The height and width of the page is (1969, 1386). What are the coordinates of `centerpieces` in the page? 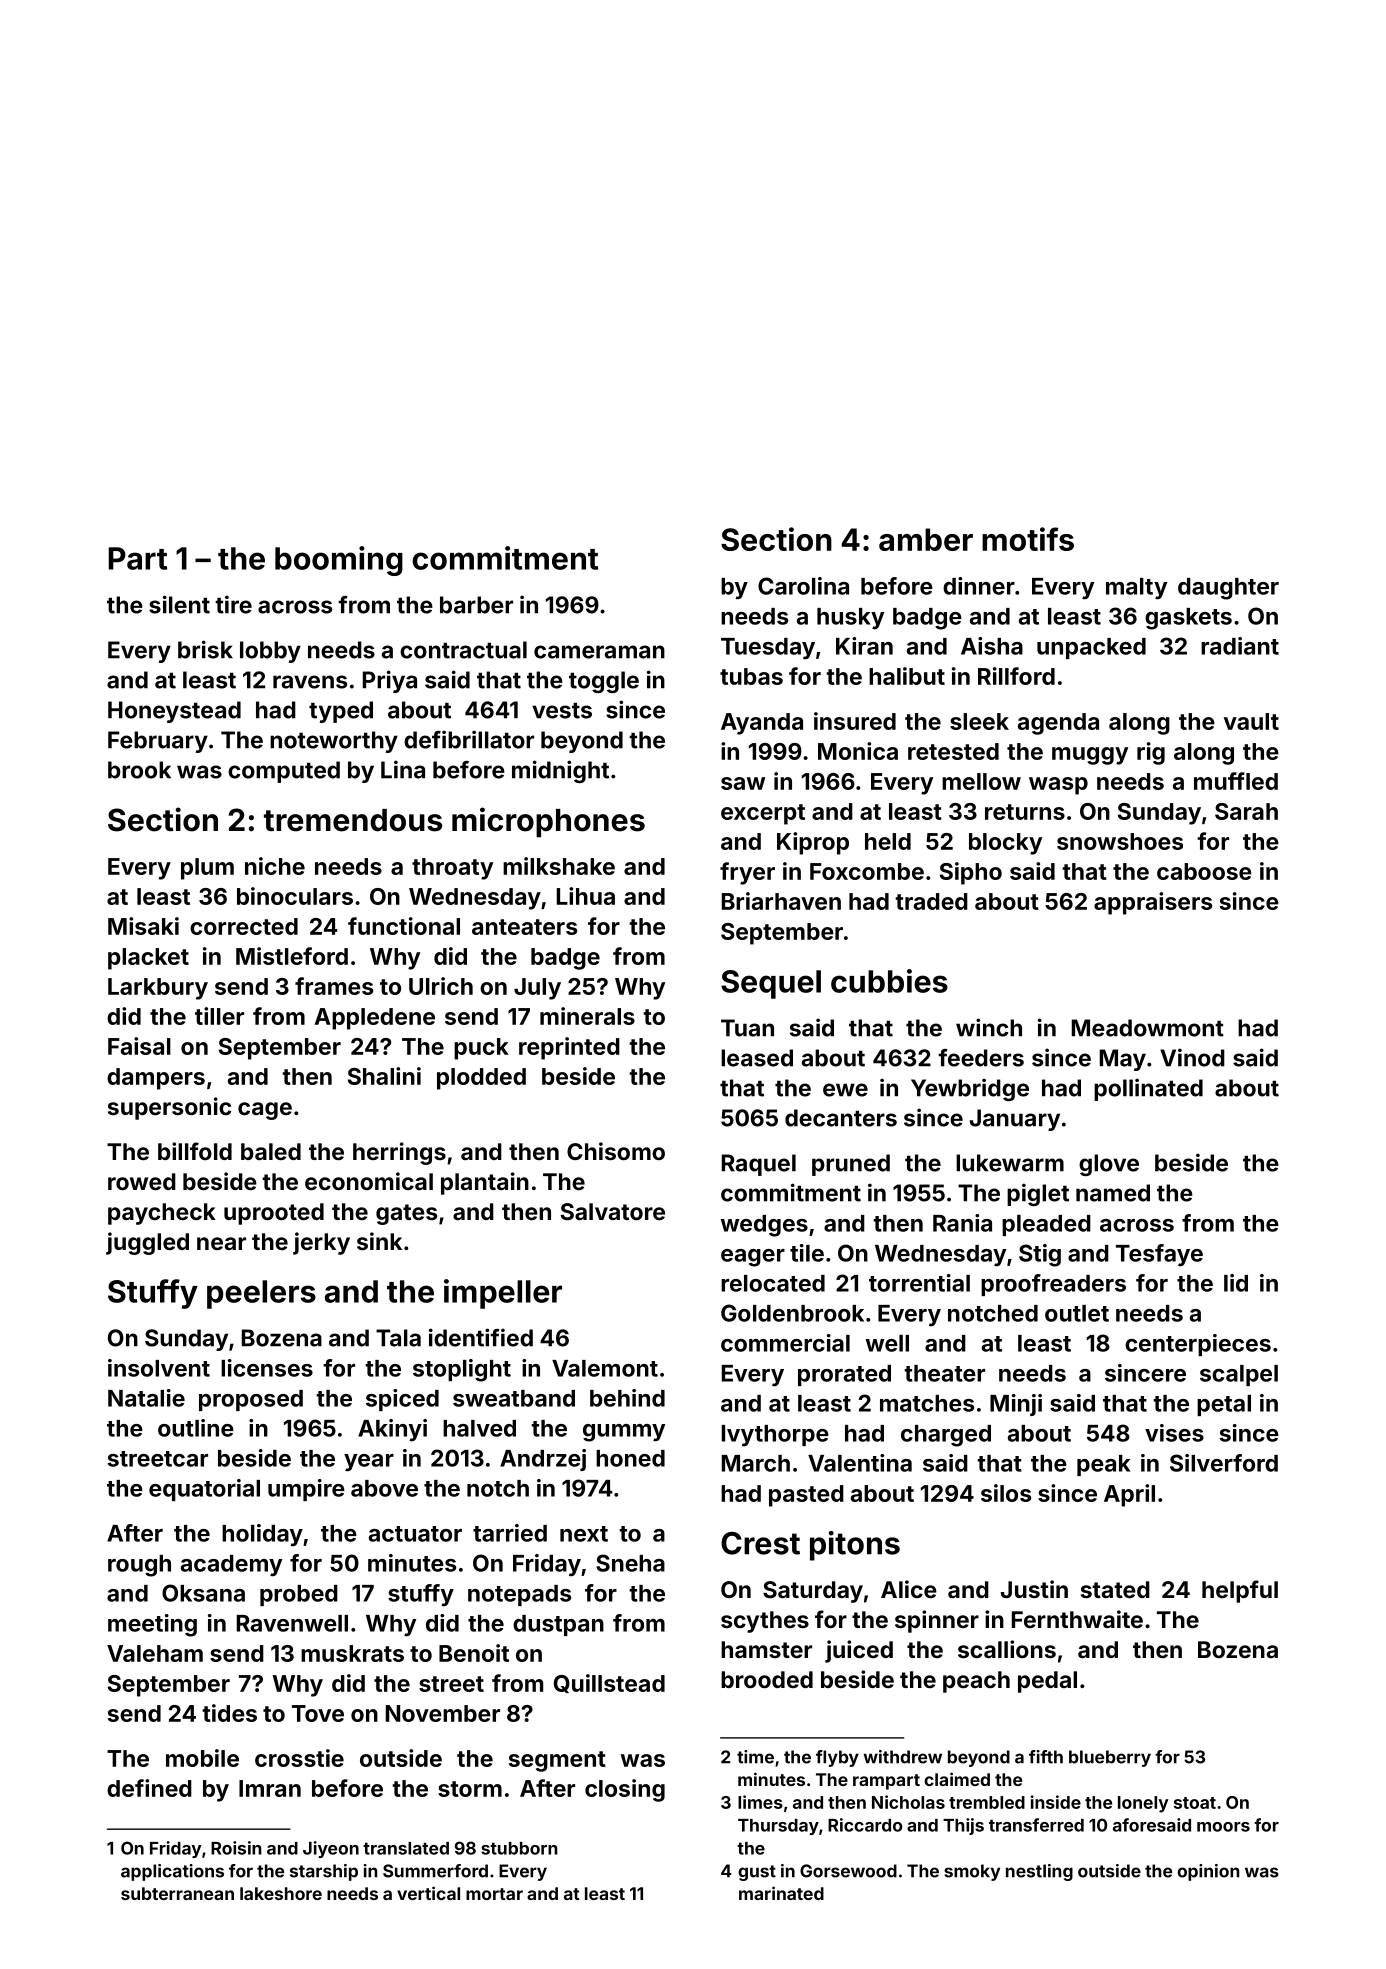 It's located at (1198, 1345).
